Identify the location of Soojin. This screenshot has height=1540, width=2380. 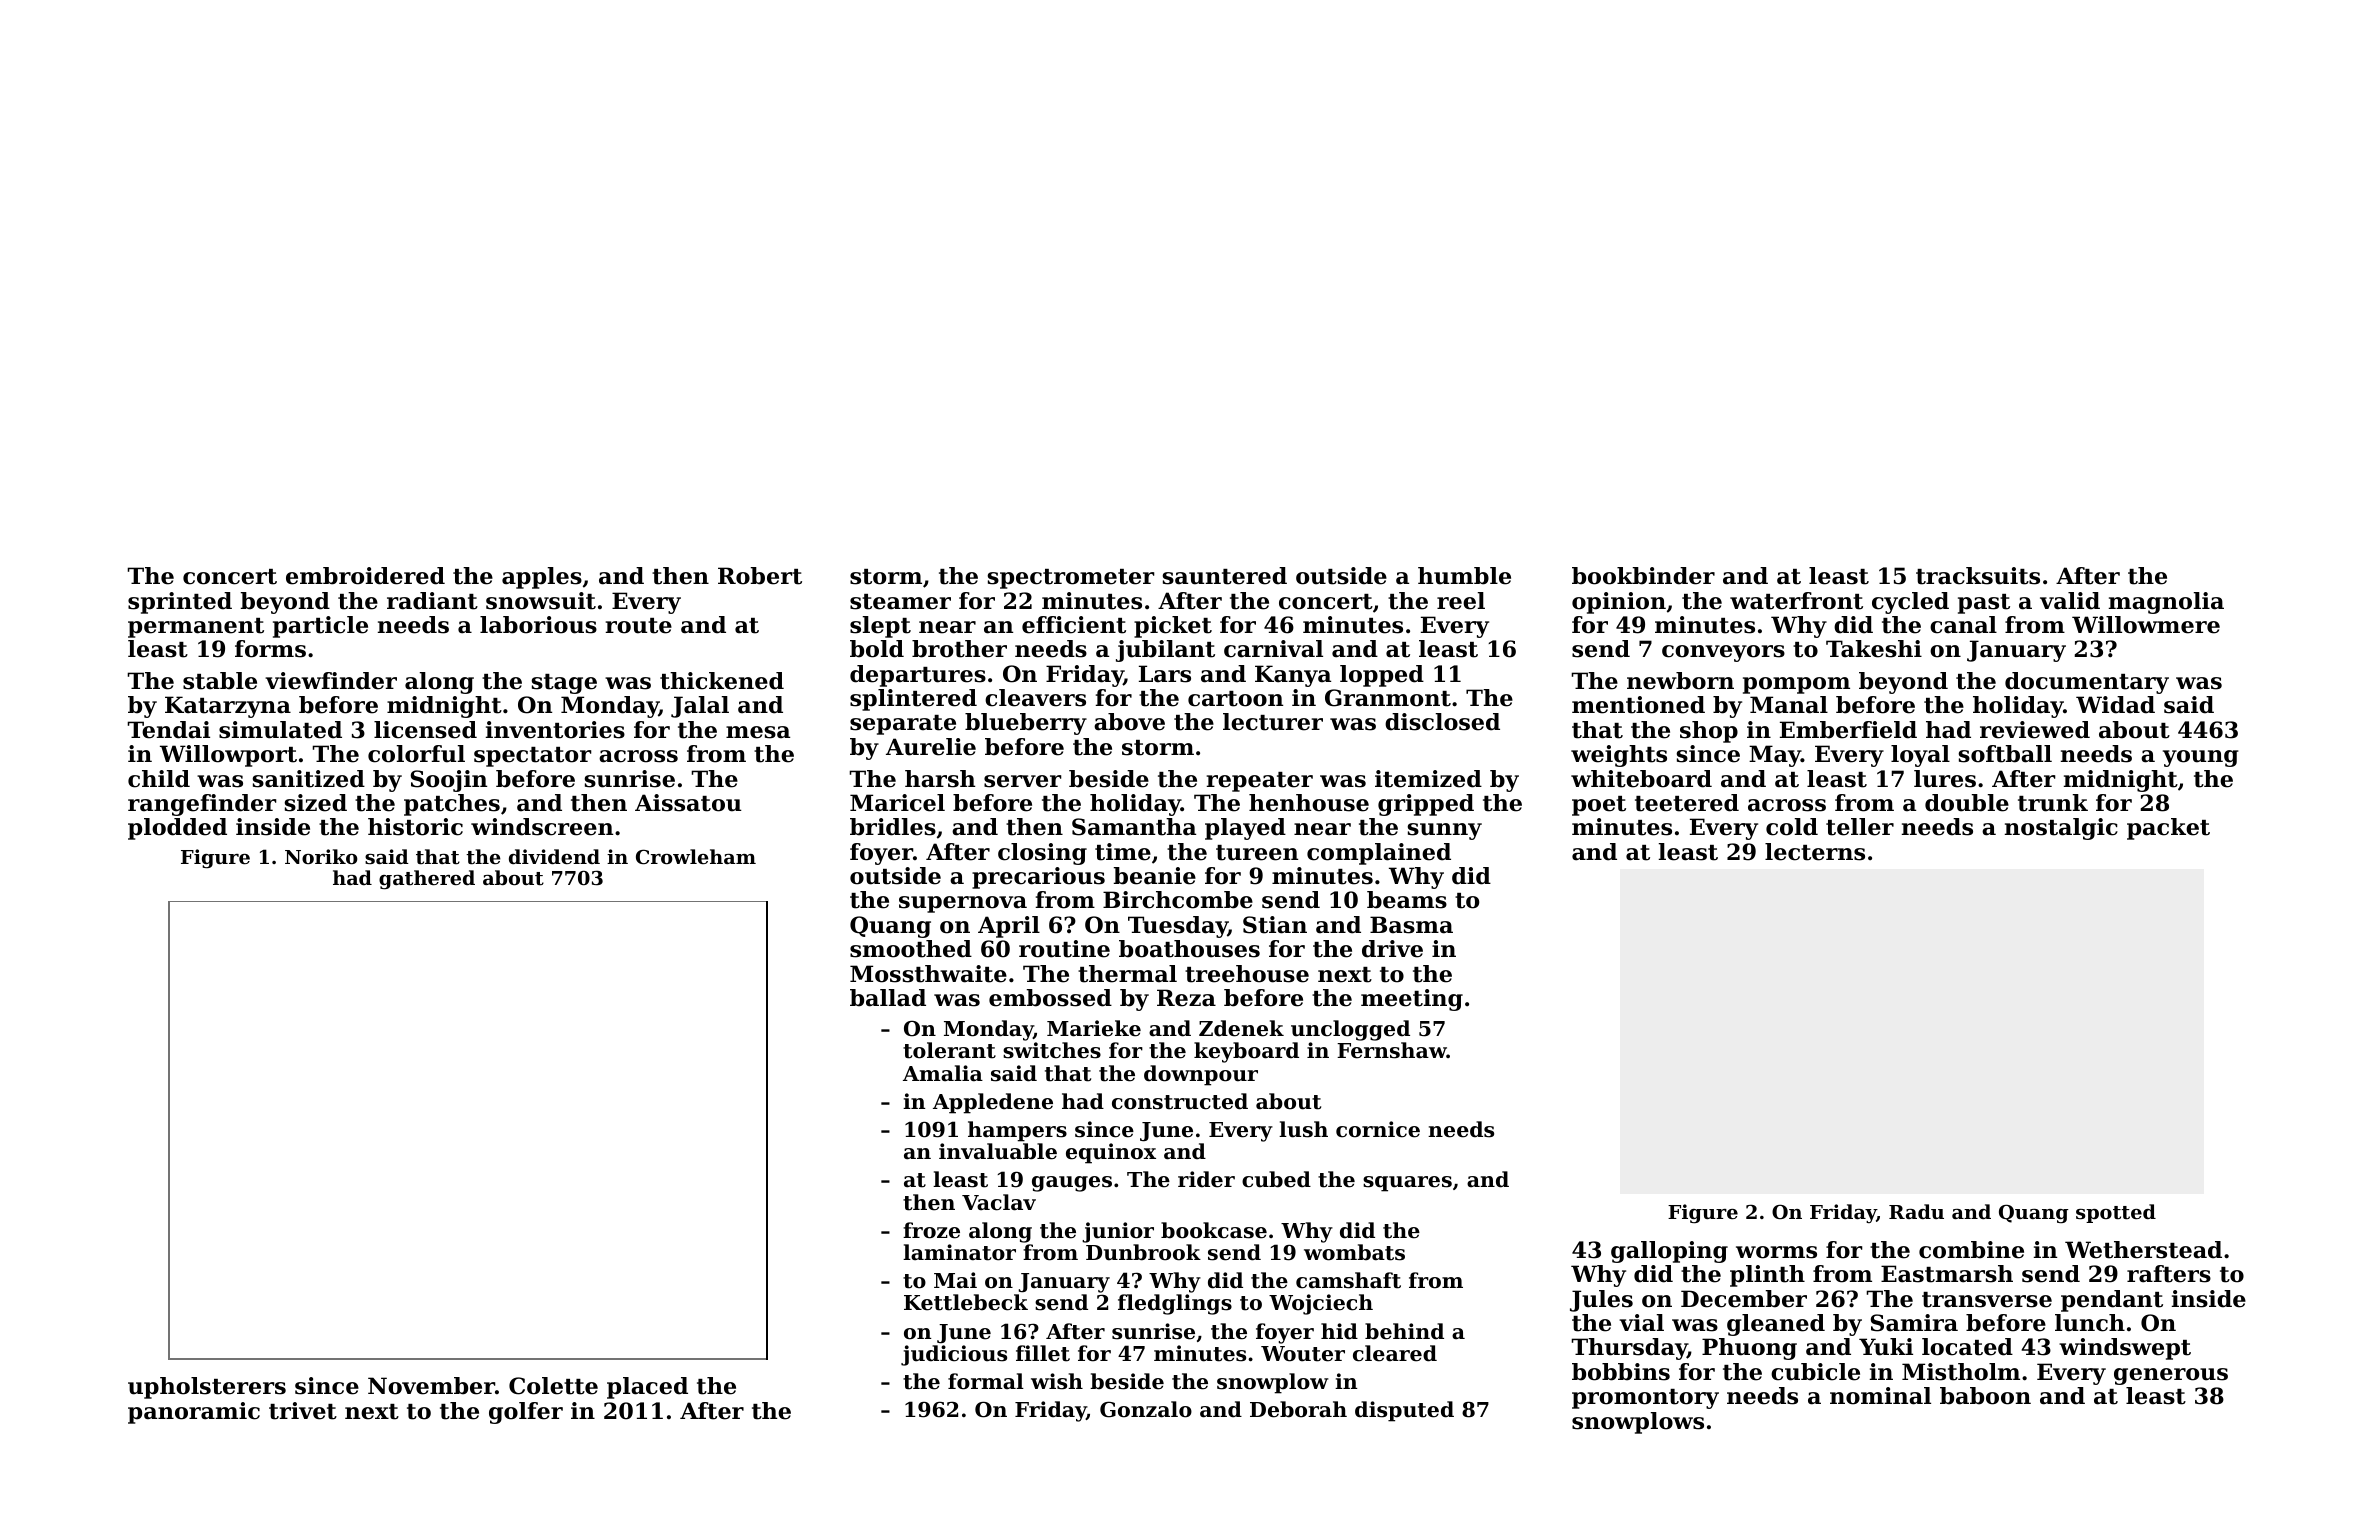
(449, 781).
